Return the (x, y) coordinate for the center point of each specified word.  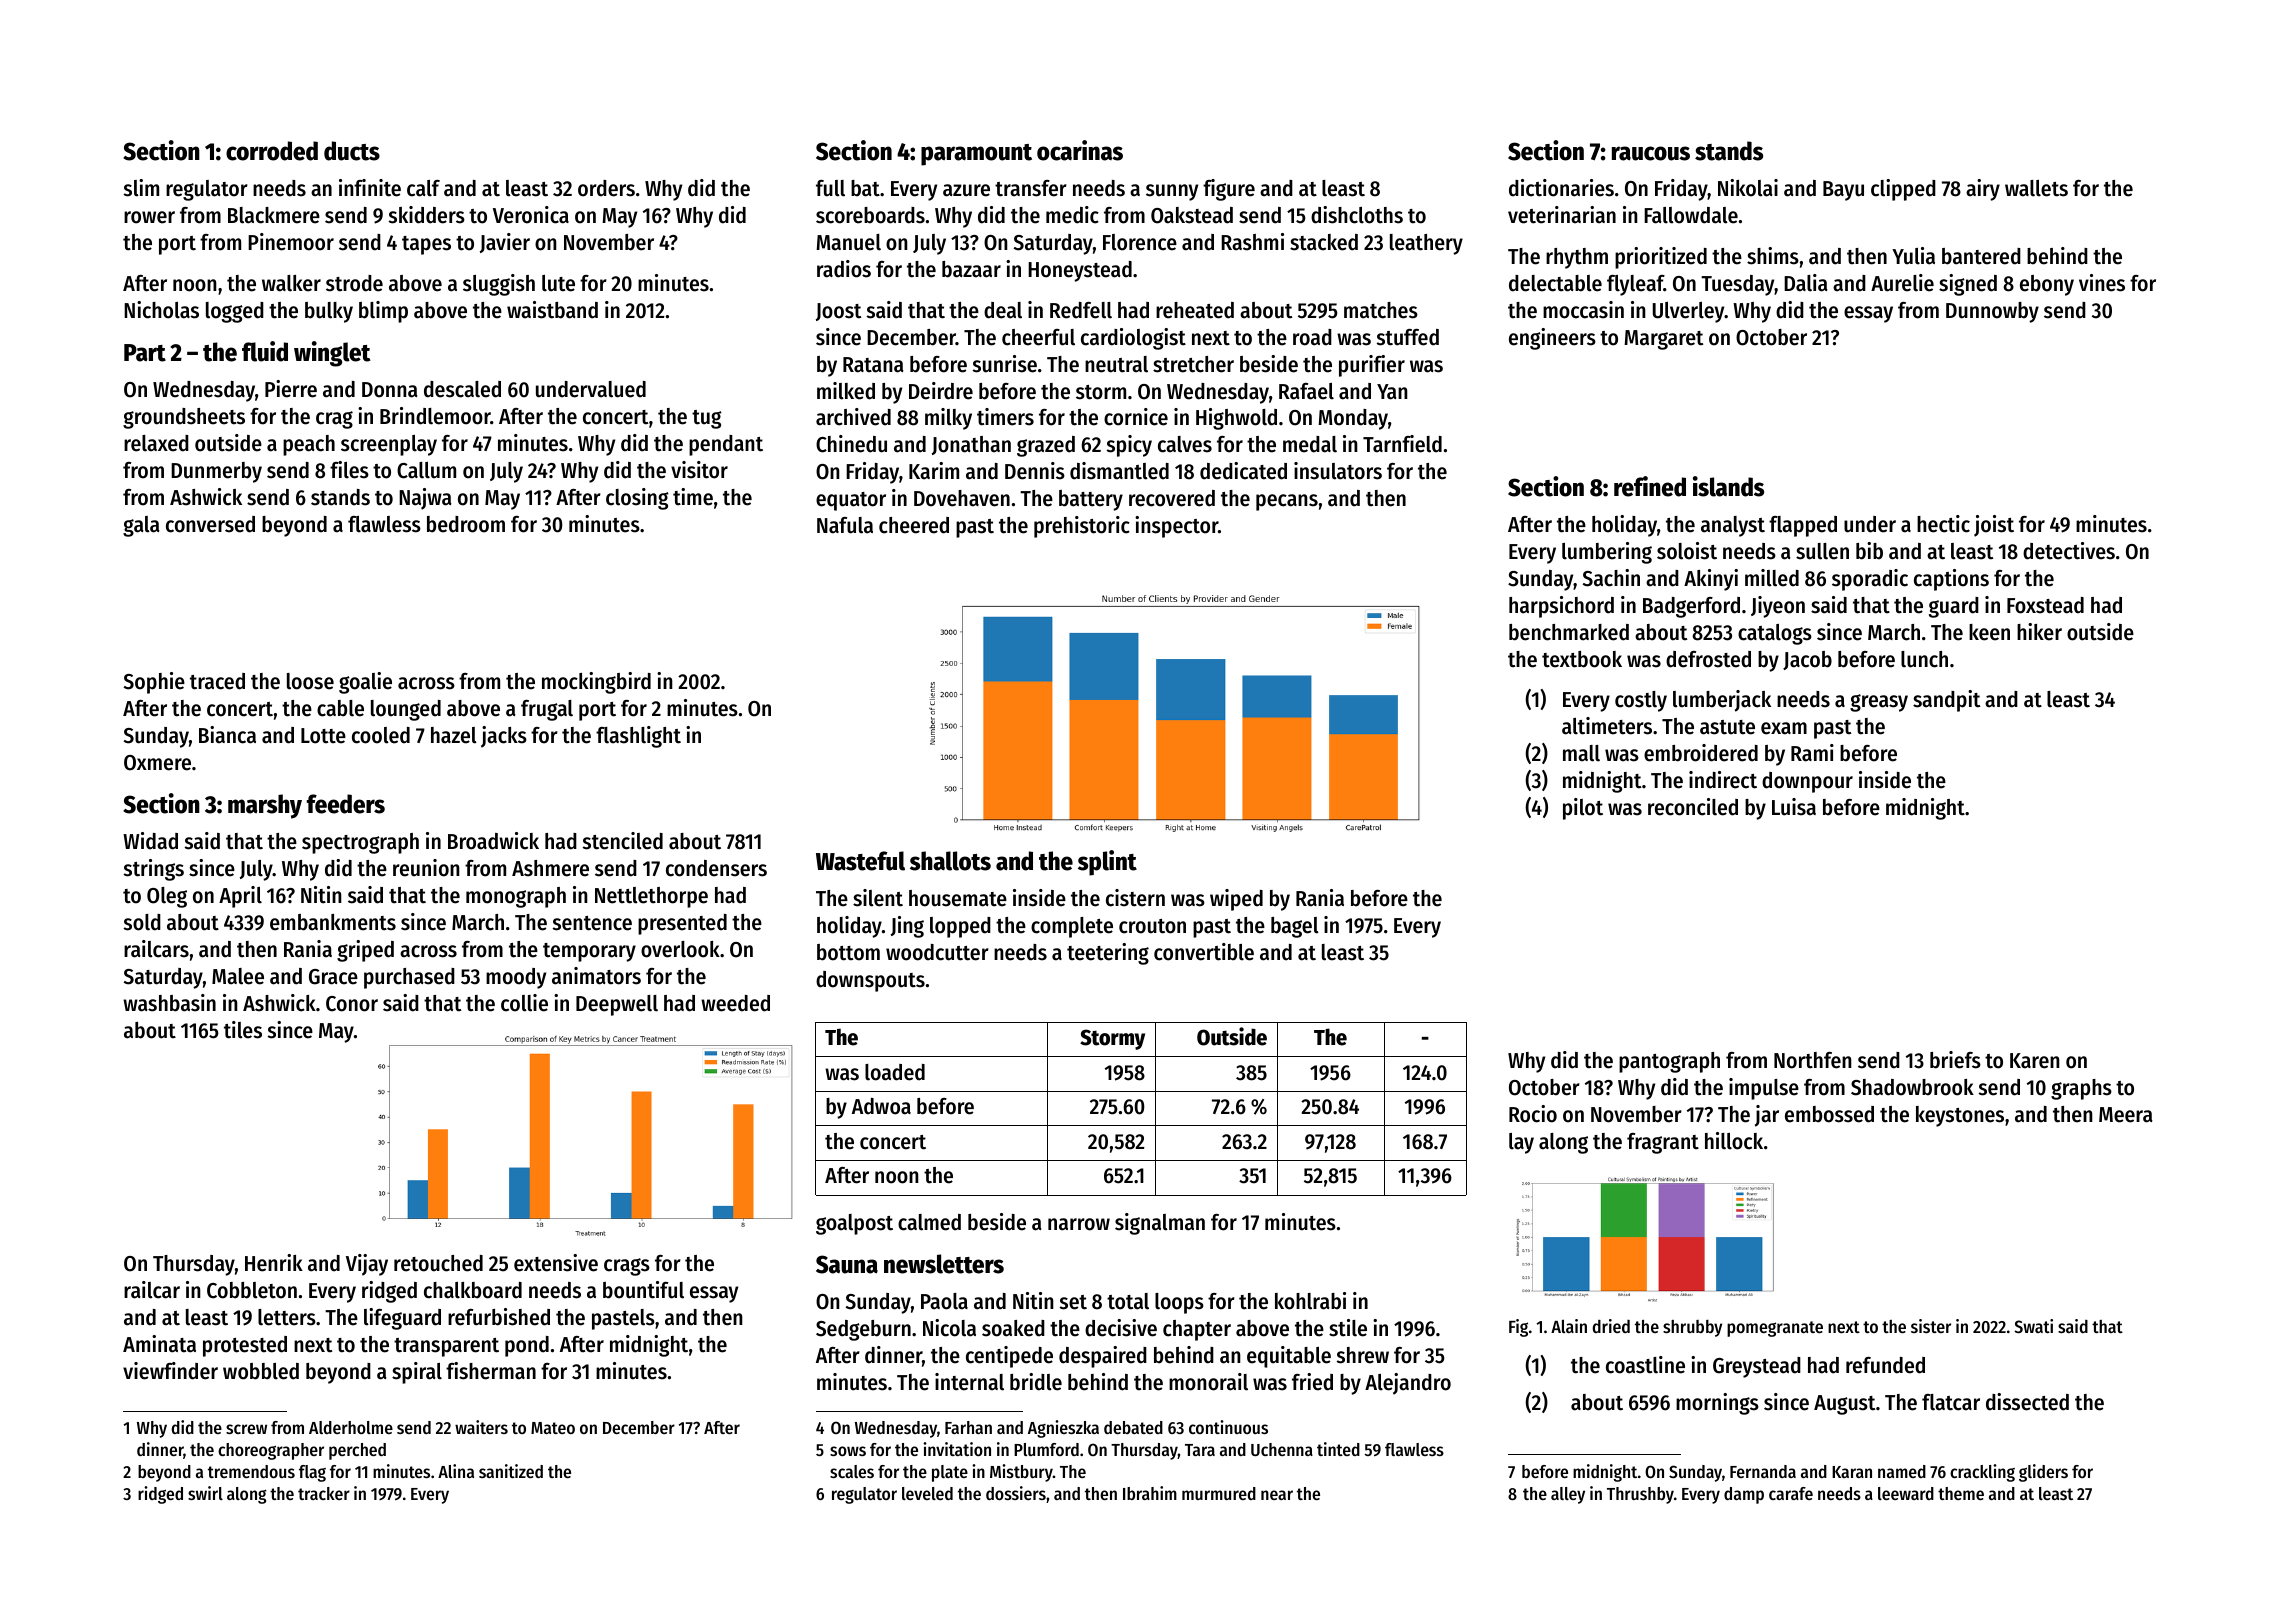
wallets (2036, 188)
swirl (205, 1493)
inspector (1176, 527)
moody (516, 978)
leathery (1426, 244)
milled (1772, 578)
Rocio (1533, 1114)
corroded (272, 151)
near (1277, 1495)
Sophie (154, 683)
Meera (2126, 1115)
